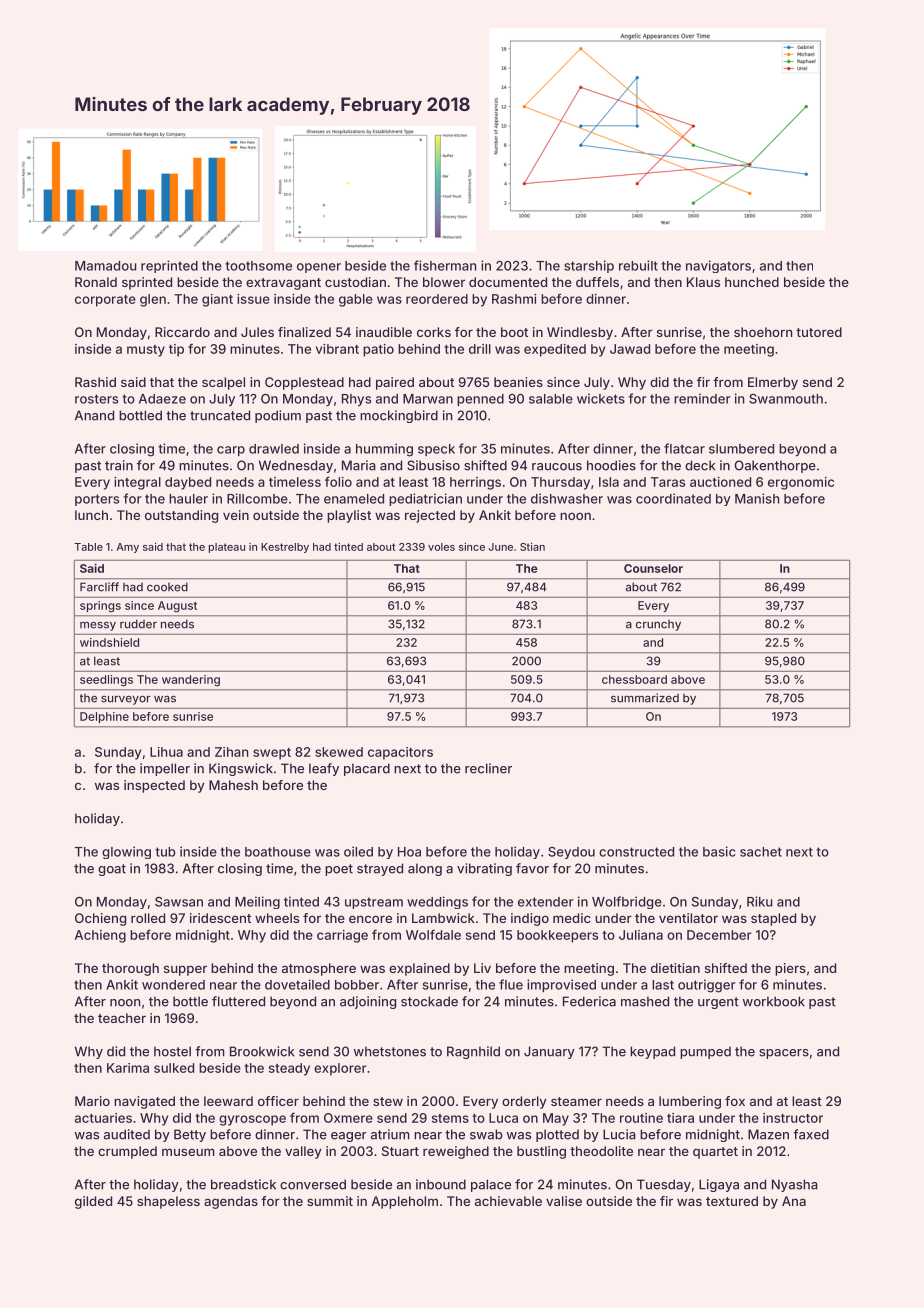  I want to click on Mario, so click(92, 1101).
